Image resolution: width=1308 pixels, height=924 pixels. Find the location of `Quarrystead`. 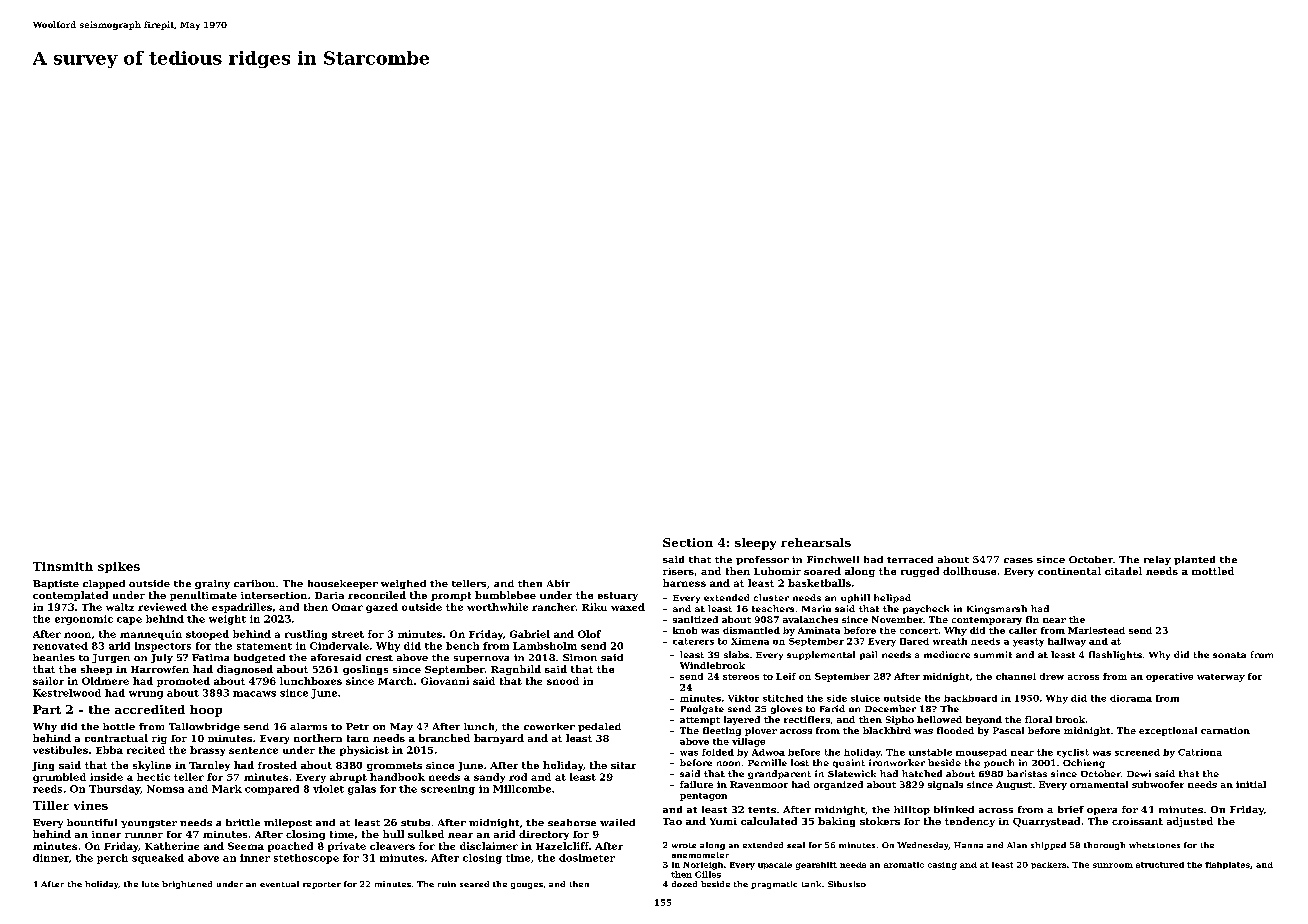

Quarrystead is located at coordinates (1046, 822).
